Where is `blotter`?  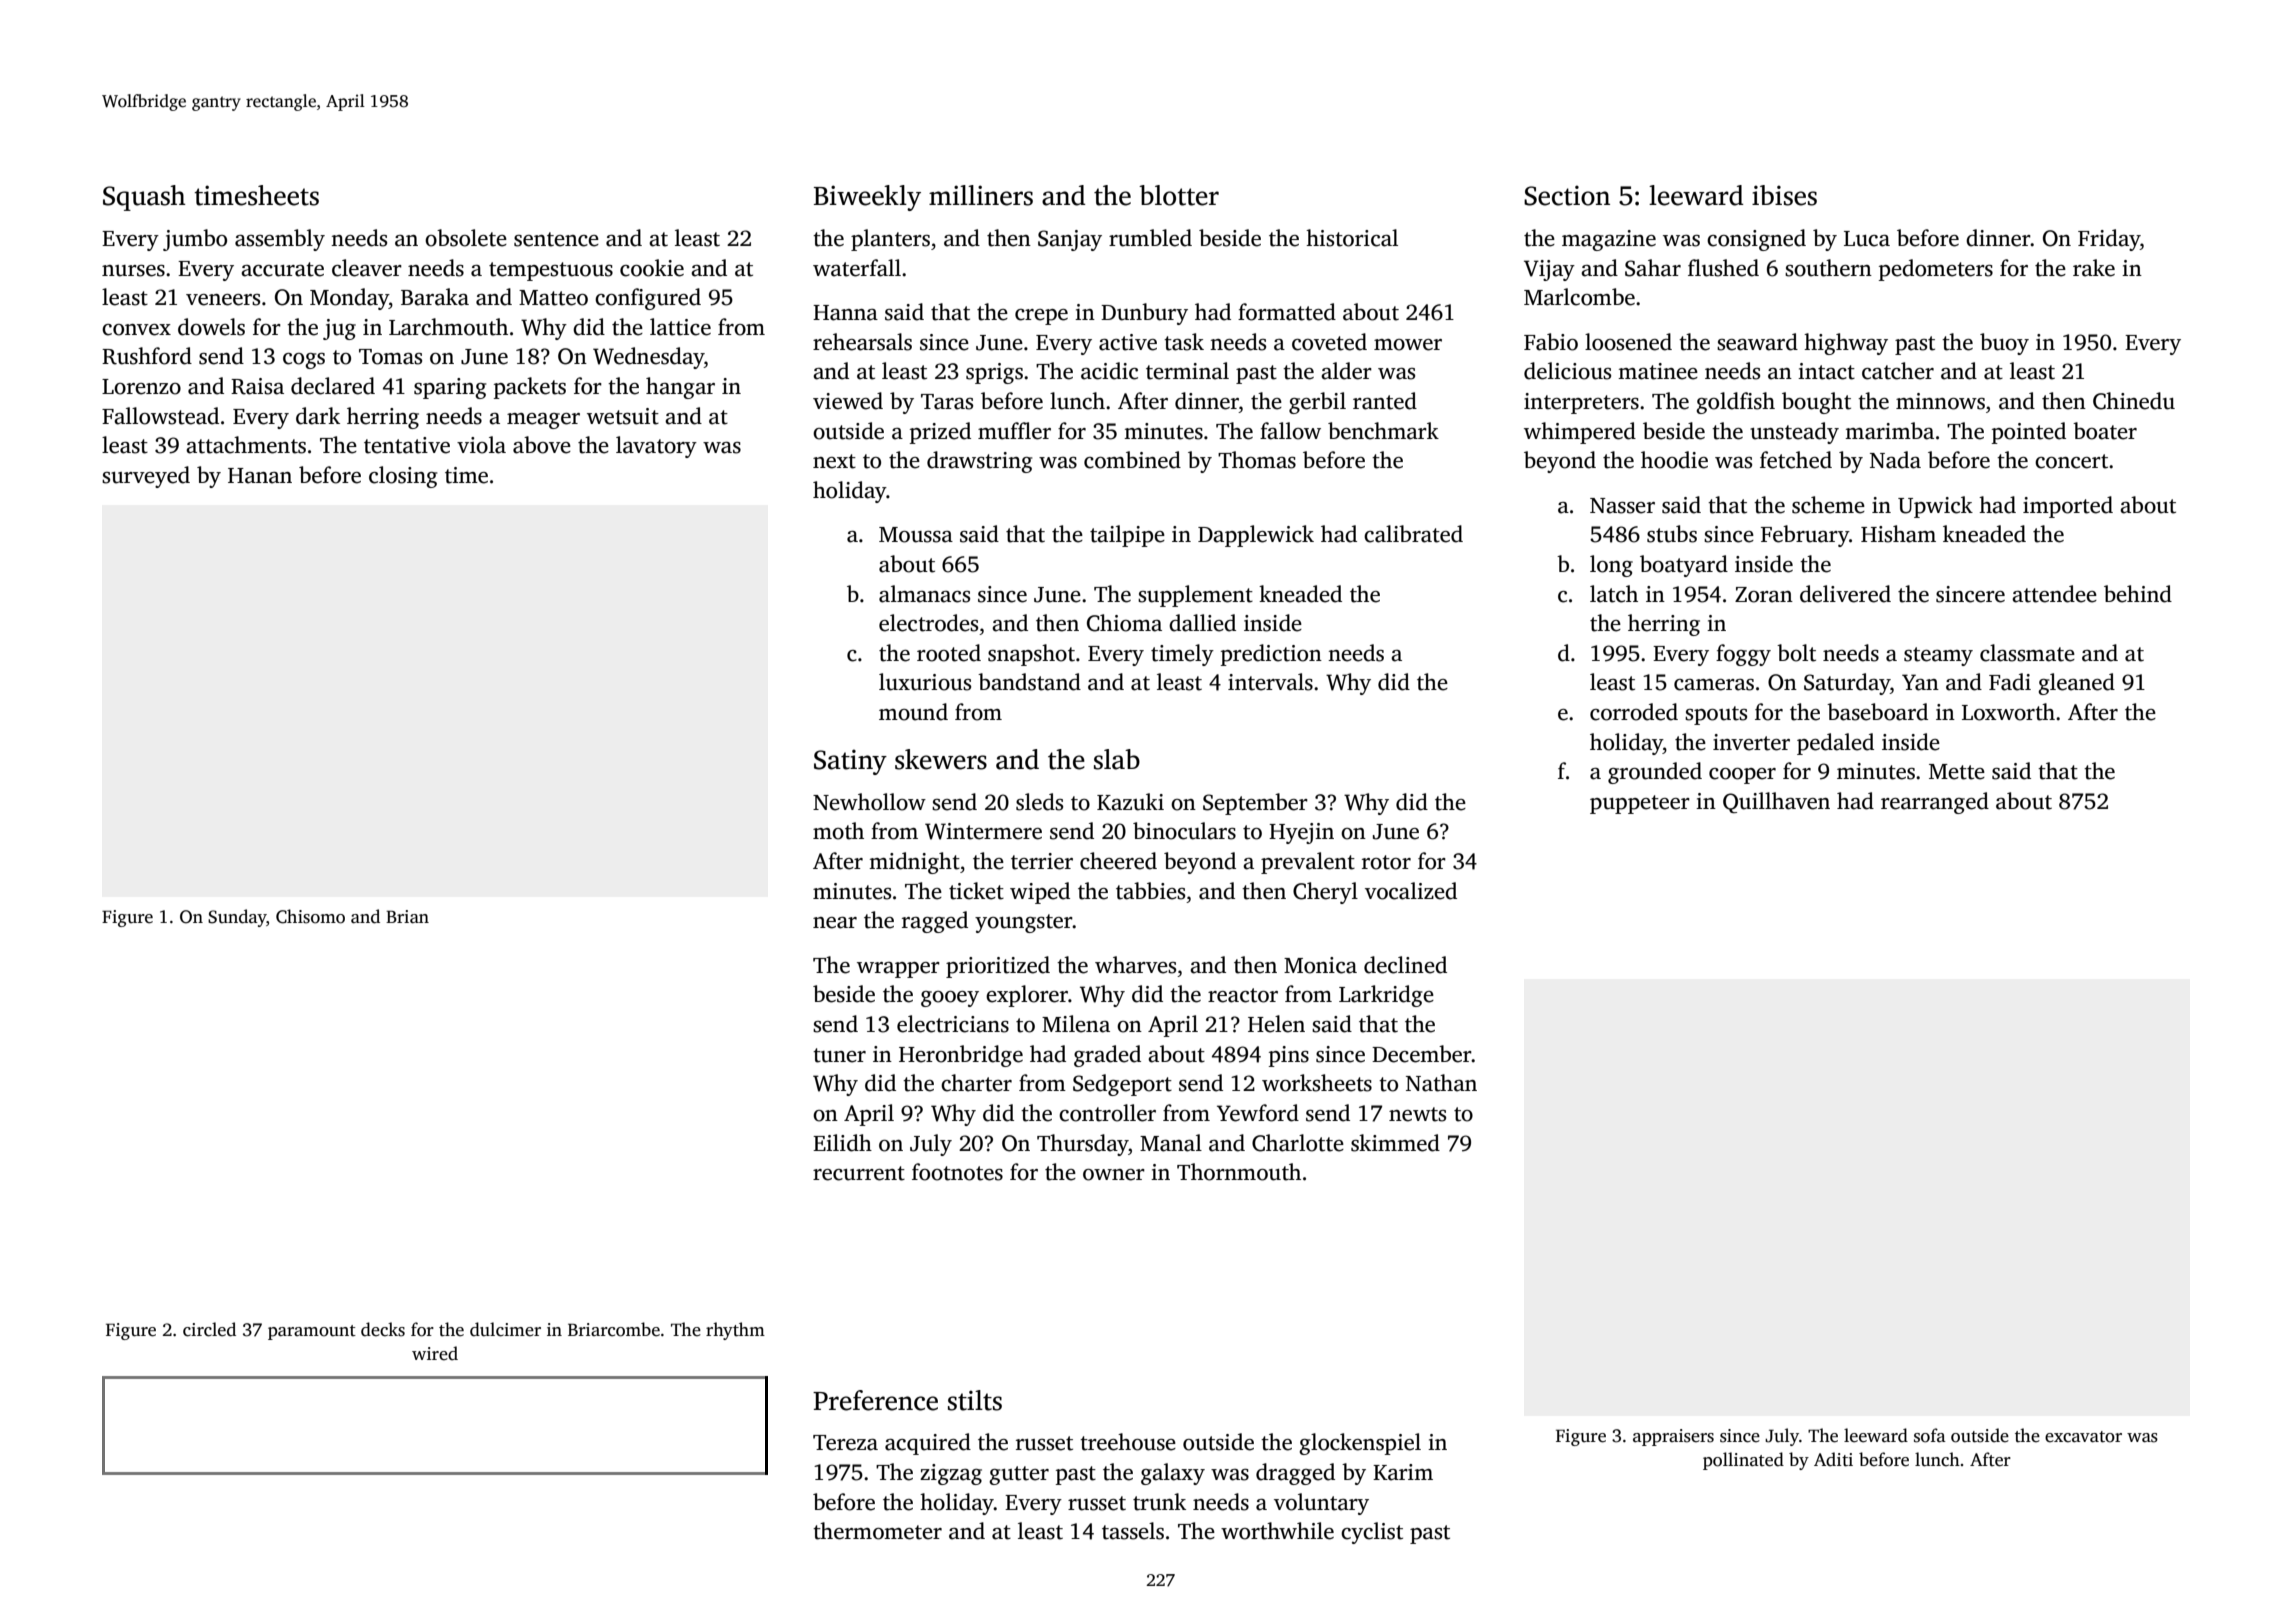
blotter is located at coordinates (1179, 195).
